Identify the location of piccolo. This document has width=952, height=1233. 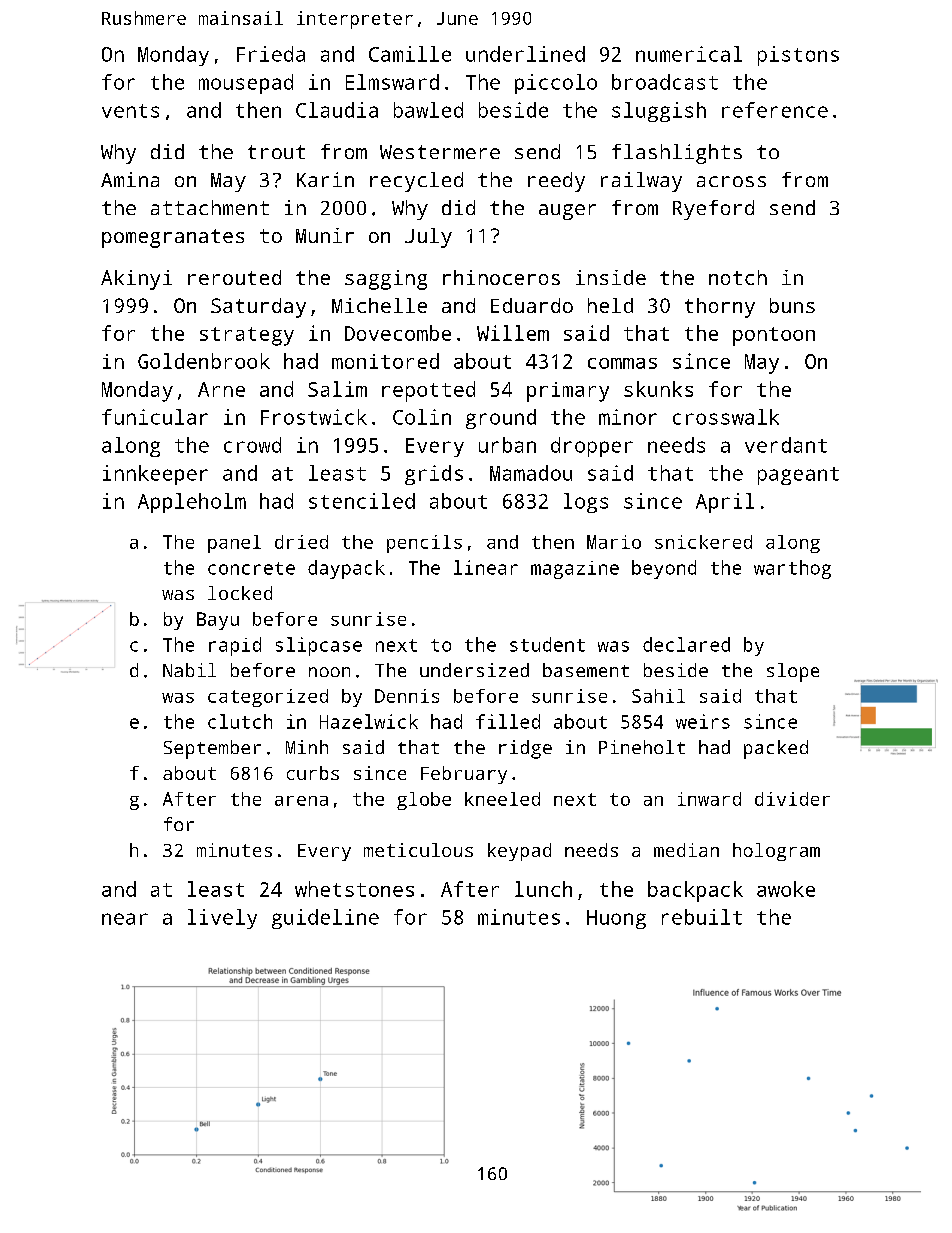
(556, 84).
